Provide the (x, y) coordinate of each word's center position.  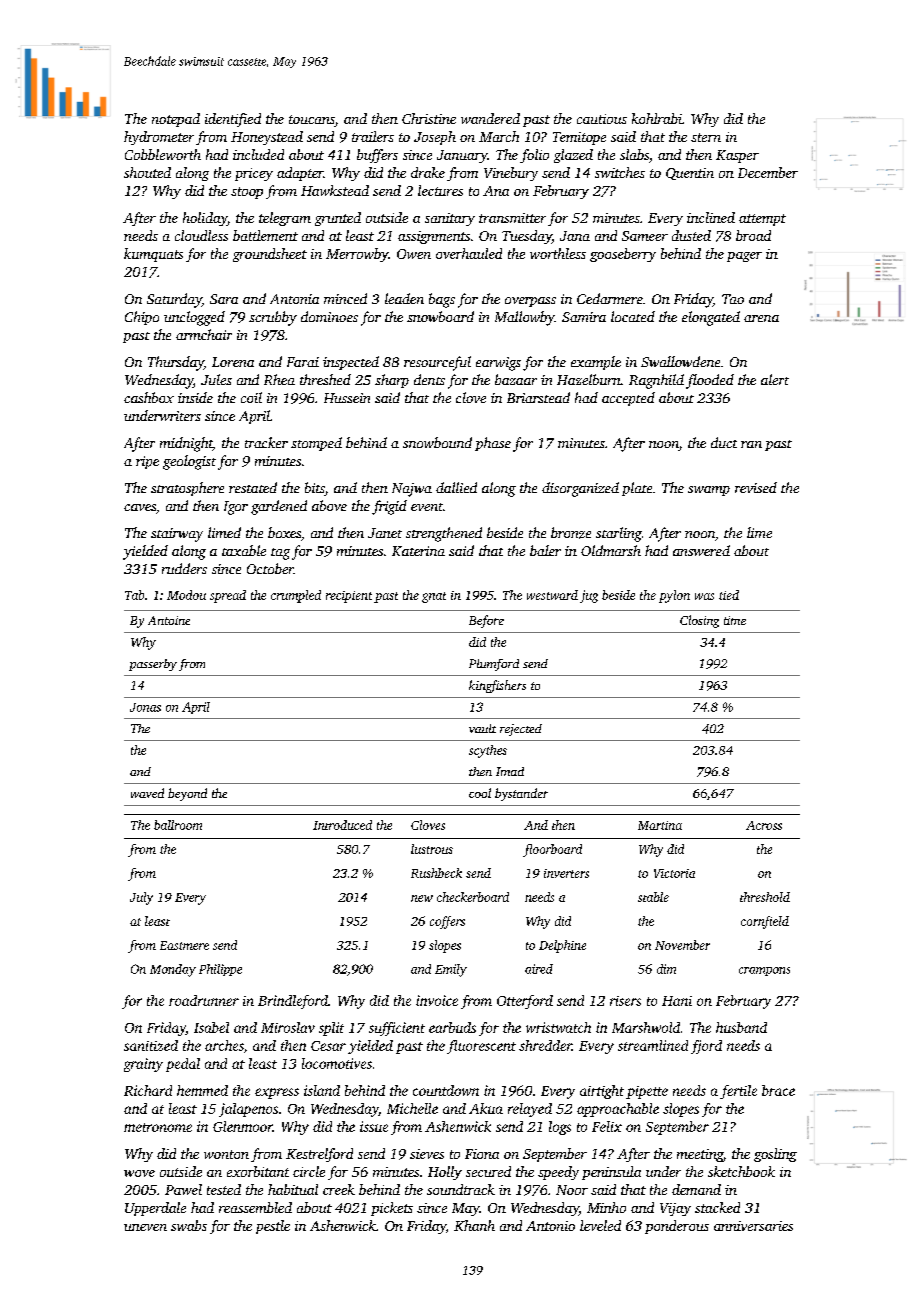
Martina (660, 825)
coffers (447, 922)
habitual (293, 1189)
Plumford (494, 665)
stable (653, 897)
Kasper (737, 156)
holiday (205, 219)
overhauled (469, 253)
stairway (177, 535)
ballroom (178, 825)
